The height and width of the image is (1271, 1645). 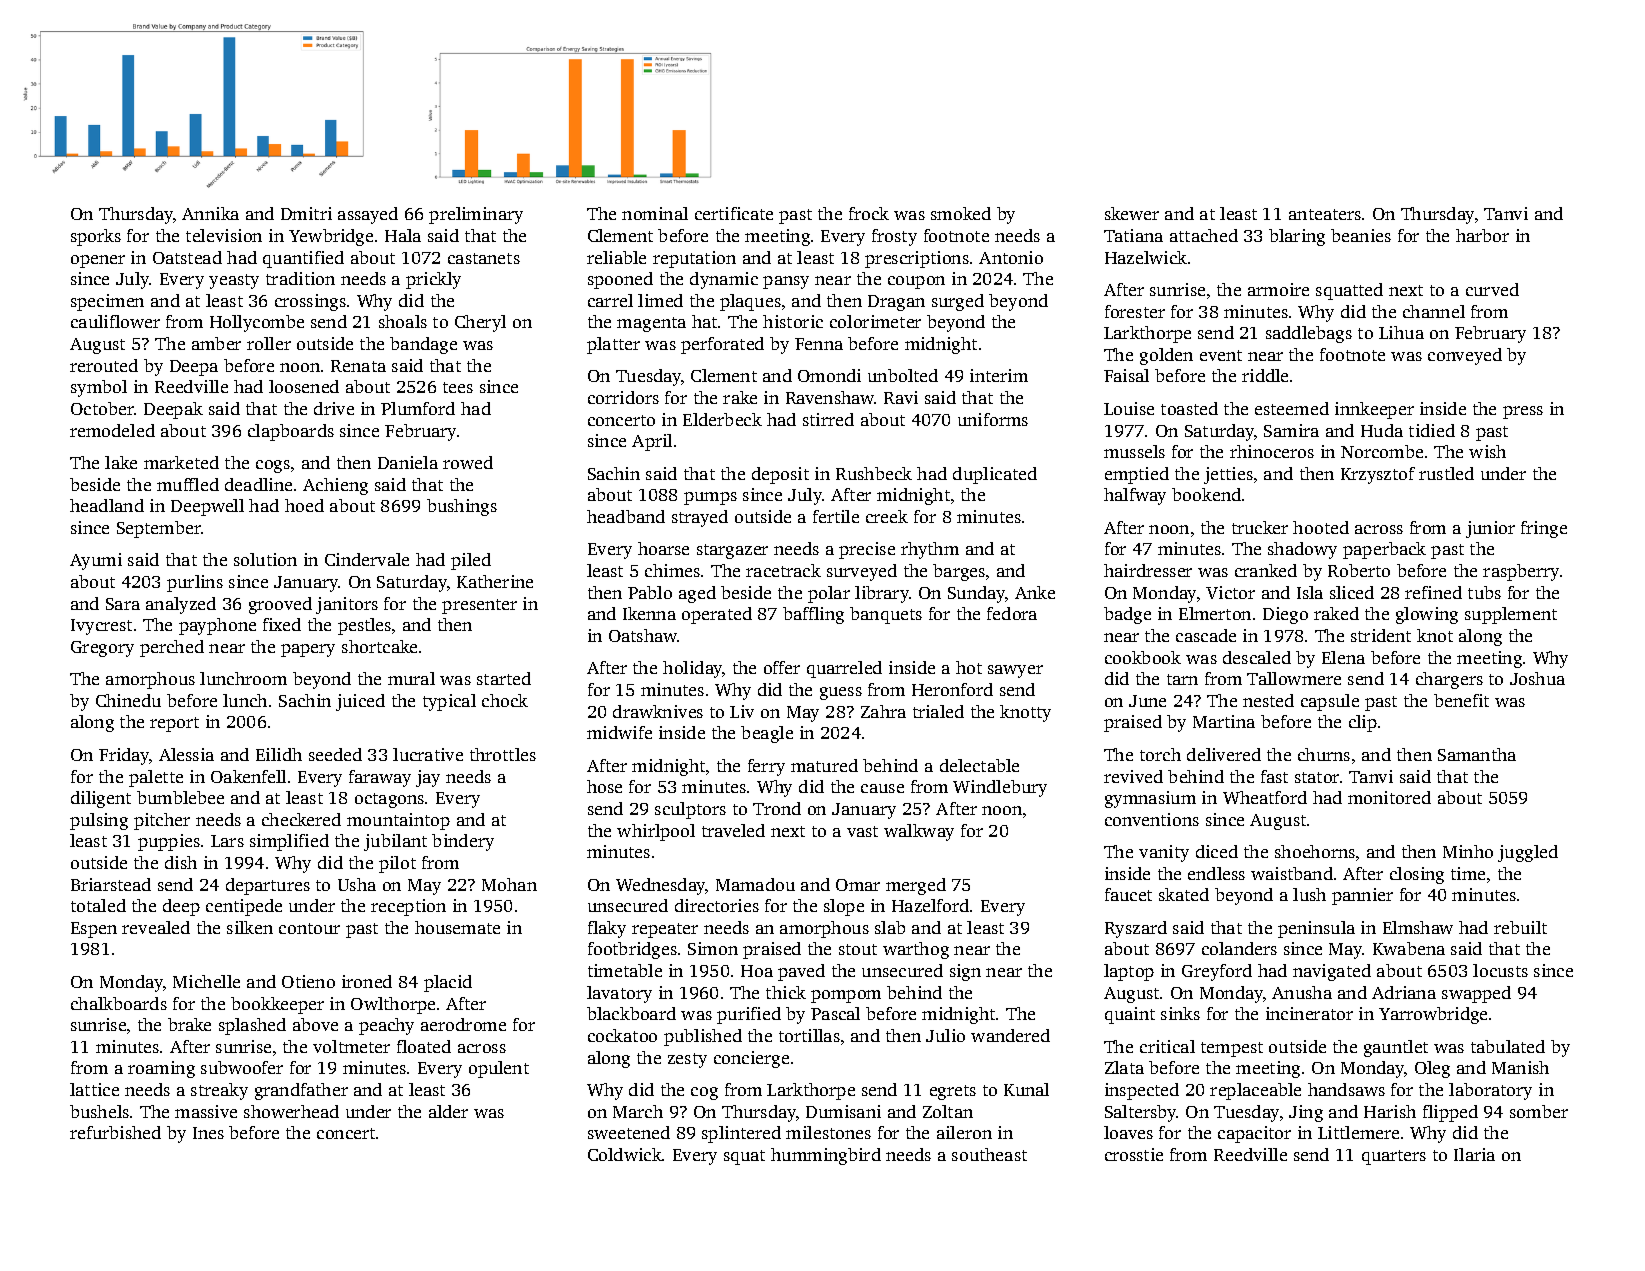 I want to click on aerodrome, so click(x=463, y=1024).
